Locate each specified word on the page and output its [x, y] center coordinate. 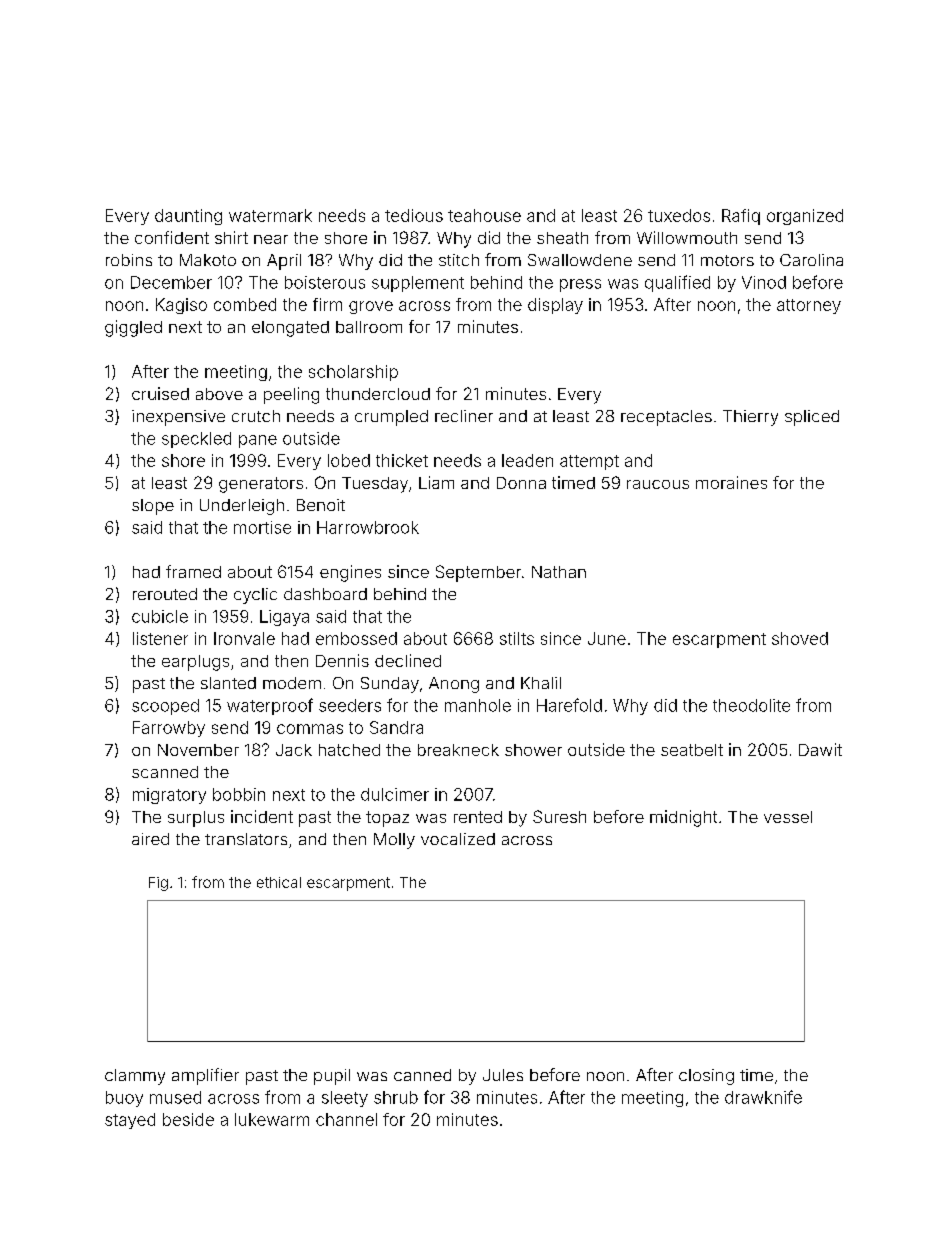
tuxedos [679, 215]
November [198, 750]
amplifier [205, 1076]
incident [262, 816]
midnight [683, 818]
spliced [812, 418]
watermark [270, 215]
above [219, 394]
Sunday [390, 685]
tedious [414, 215]
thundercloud [378, 394]
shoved [800, 638]
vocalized [458, 839]
